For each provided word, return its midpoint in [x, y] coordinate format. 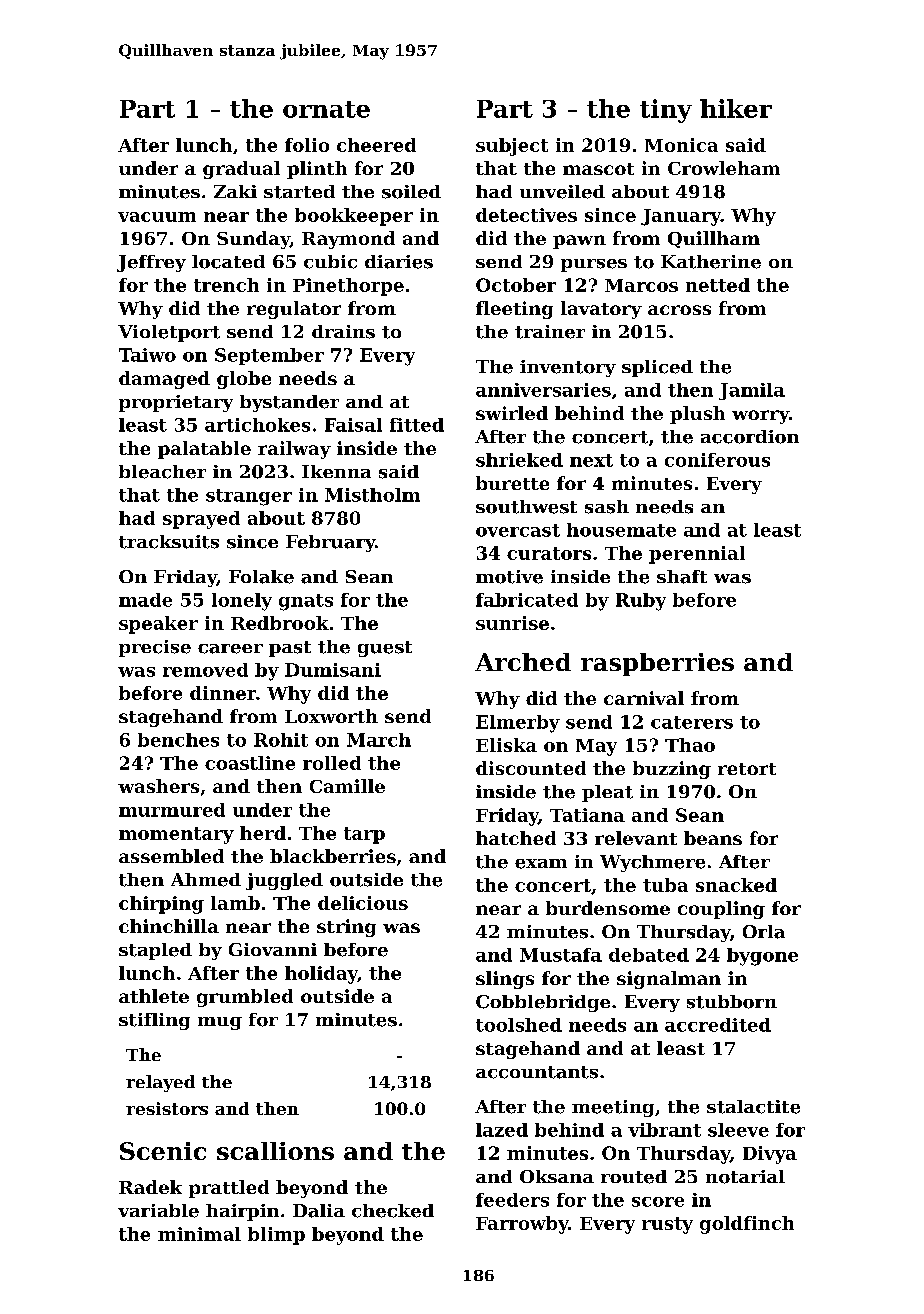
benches [178, 740]
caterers [692, 722]
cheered [376, 145]
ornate [326, 109]
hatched [516, 838]
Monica [681, 145]
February [330, 543]
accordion [750, 437]
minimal [199, 1234]
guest [385, 649]
